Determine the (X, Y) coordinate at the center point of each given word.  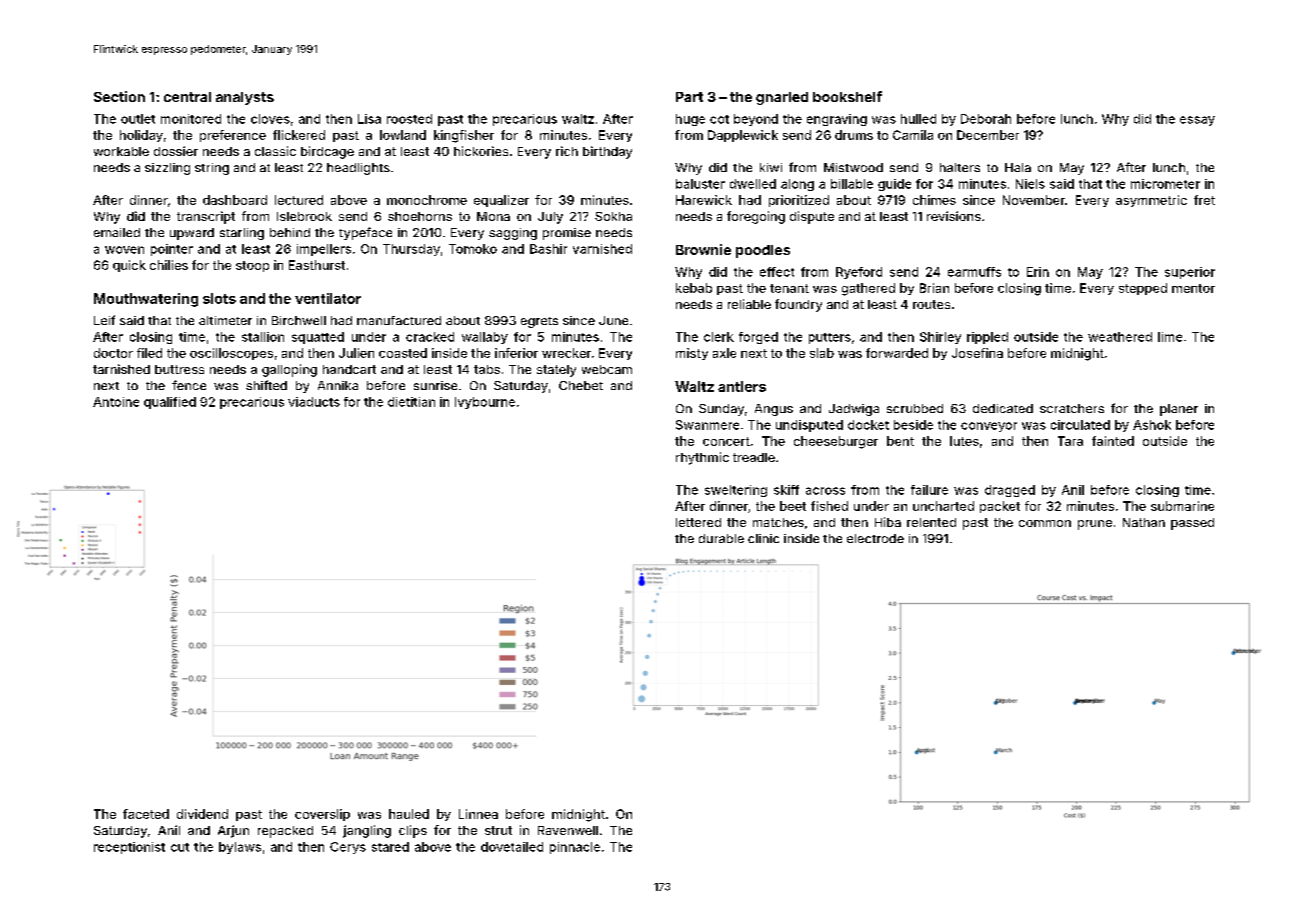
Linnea (478, 814)
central (187, 97)
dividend (202, 814)
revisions (954, 216)
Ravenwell (568, 830)
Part (689, 97)
